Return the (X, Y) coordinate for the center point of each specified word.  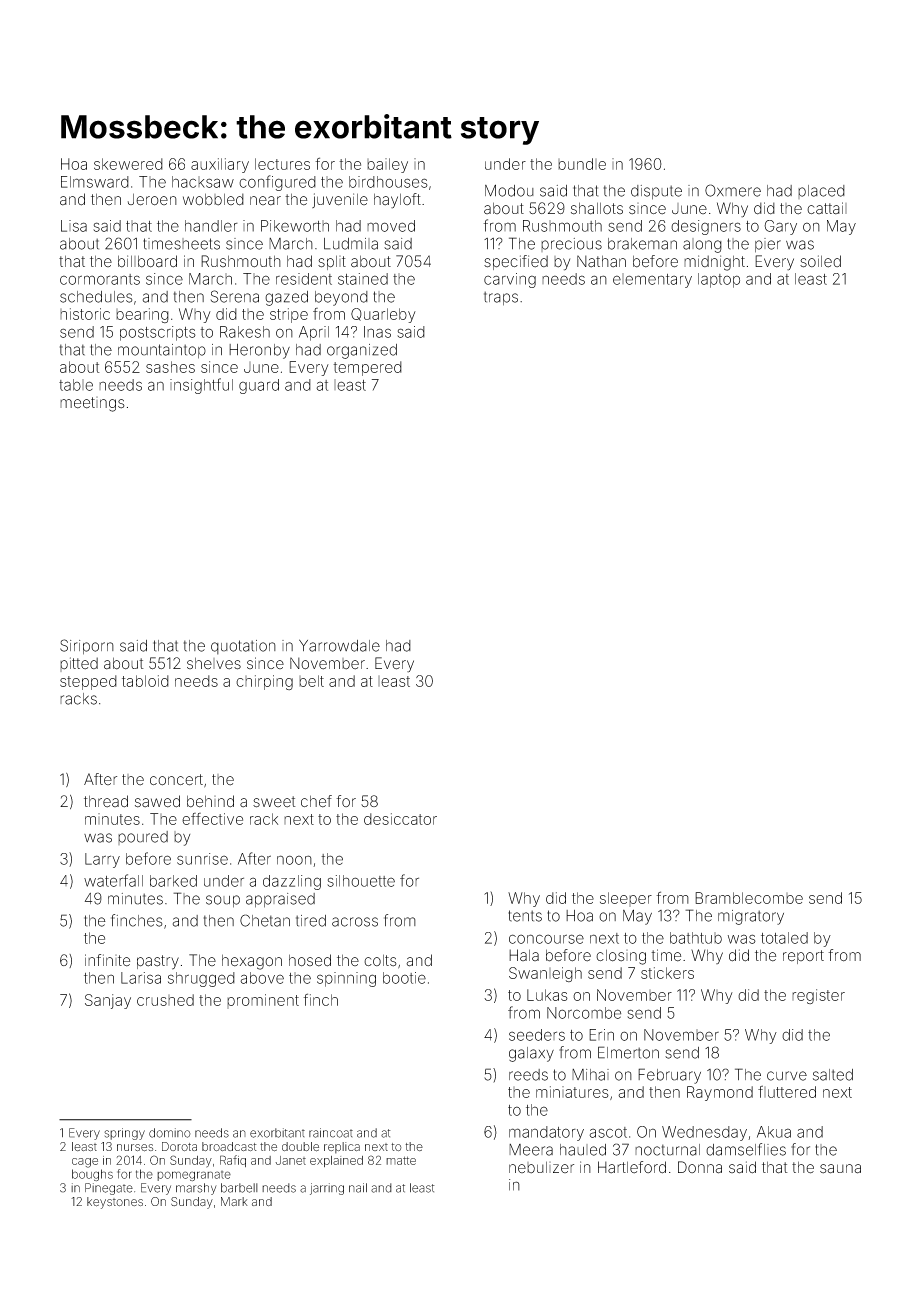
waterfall (113, 880)
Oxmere (733, 190)
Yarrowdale (339, 645)
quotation (243, 647)
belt (311, 681)
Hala (524, 955)
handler (211, 226)
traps (501, 298)
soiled (820, 261)
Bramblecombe (749, 898)
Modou (509, 190)
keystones (115, 1203)
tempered (367, 368)
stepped (88, 682)
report (803, 957)
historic (85, 314)
